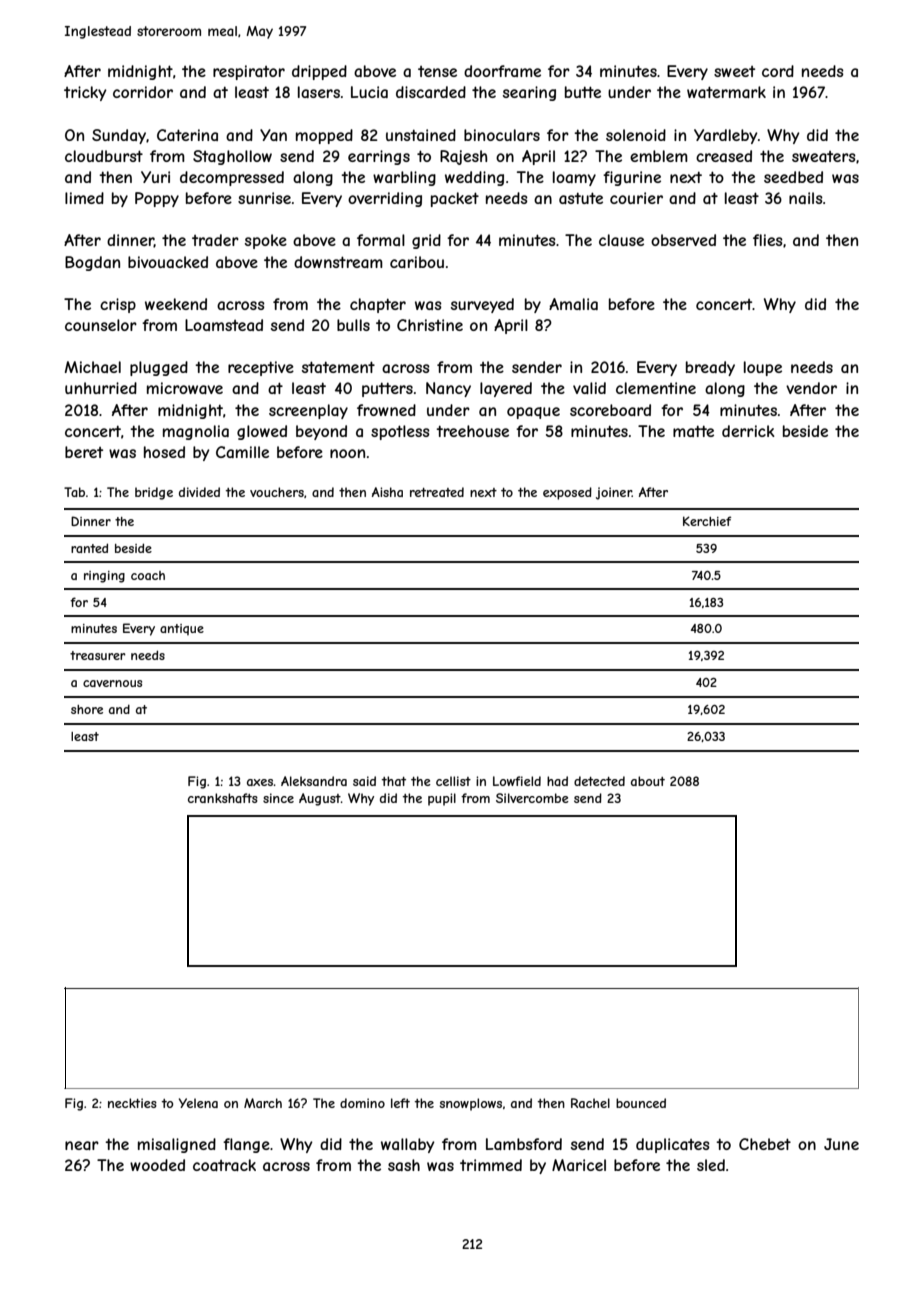 The height and width of the screenshot is (1308, 924). What do you see at coordinates (157, 1165) in the screenshot?
I see `wooded` at bounding box center [157, 1165].
